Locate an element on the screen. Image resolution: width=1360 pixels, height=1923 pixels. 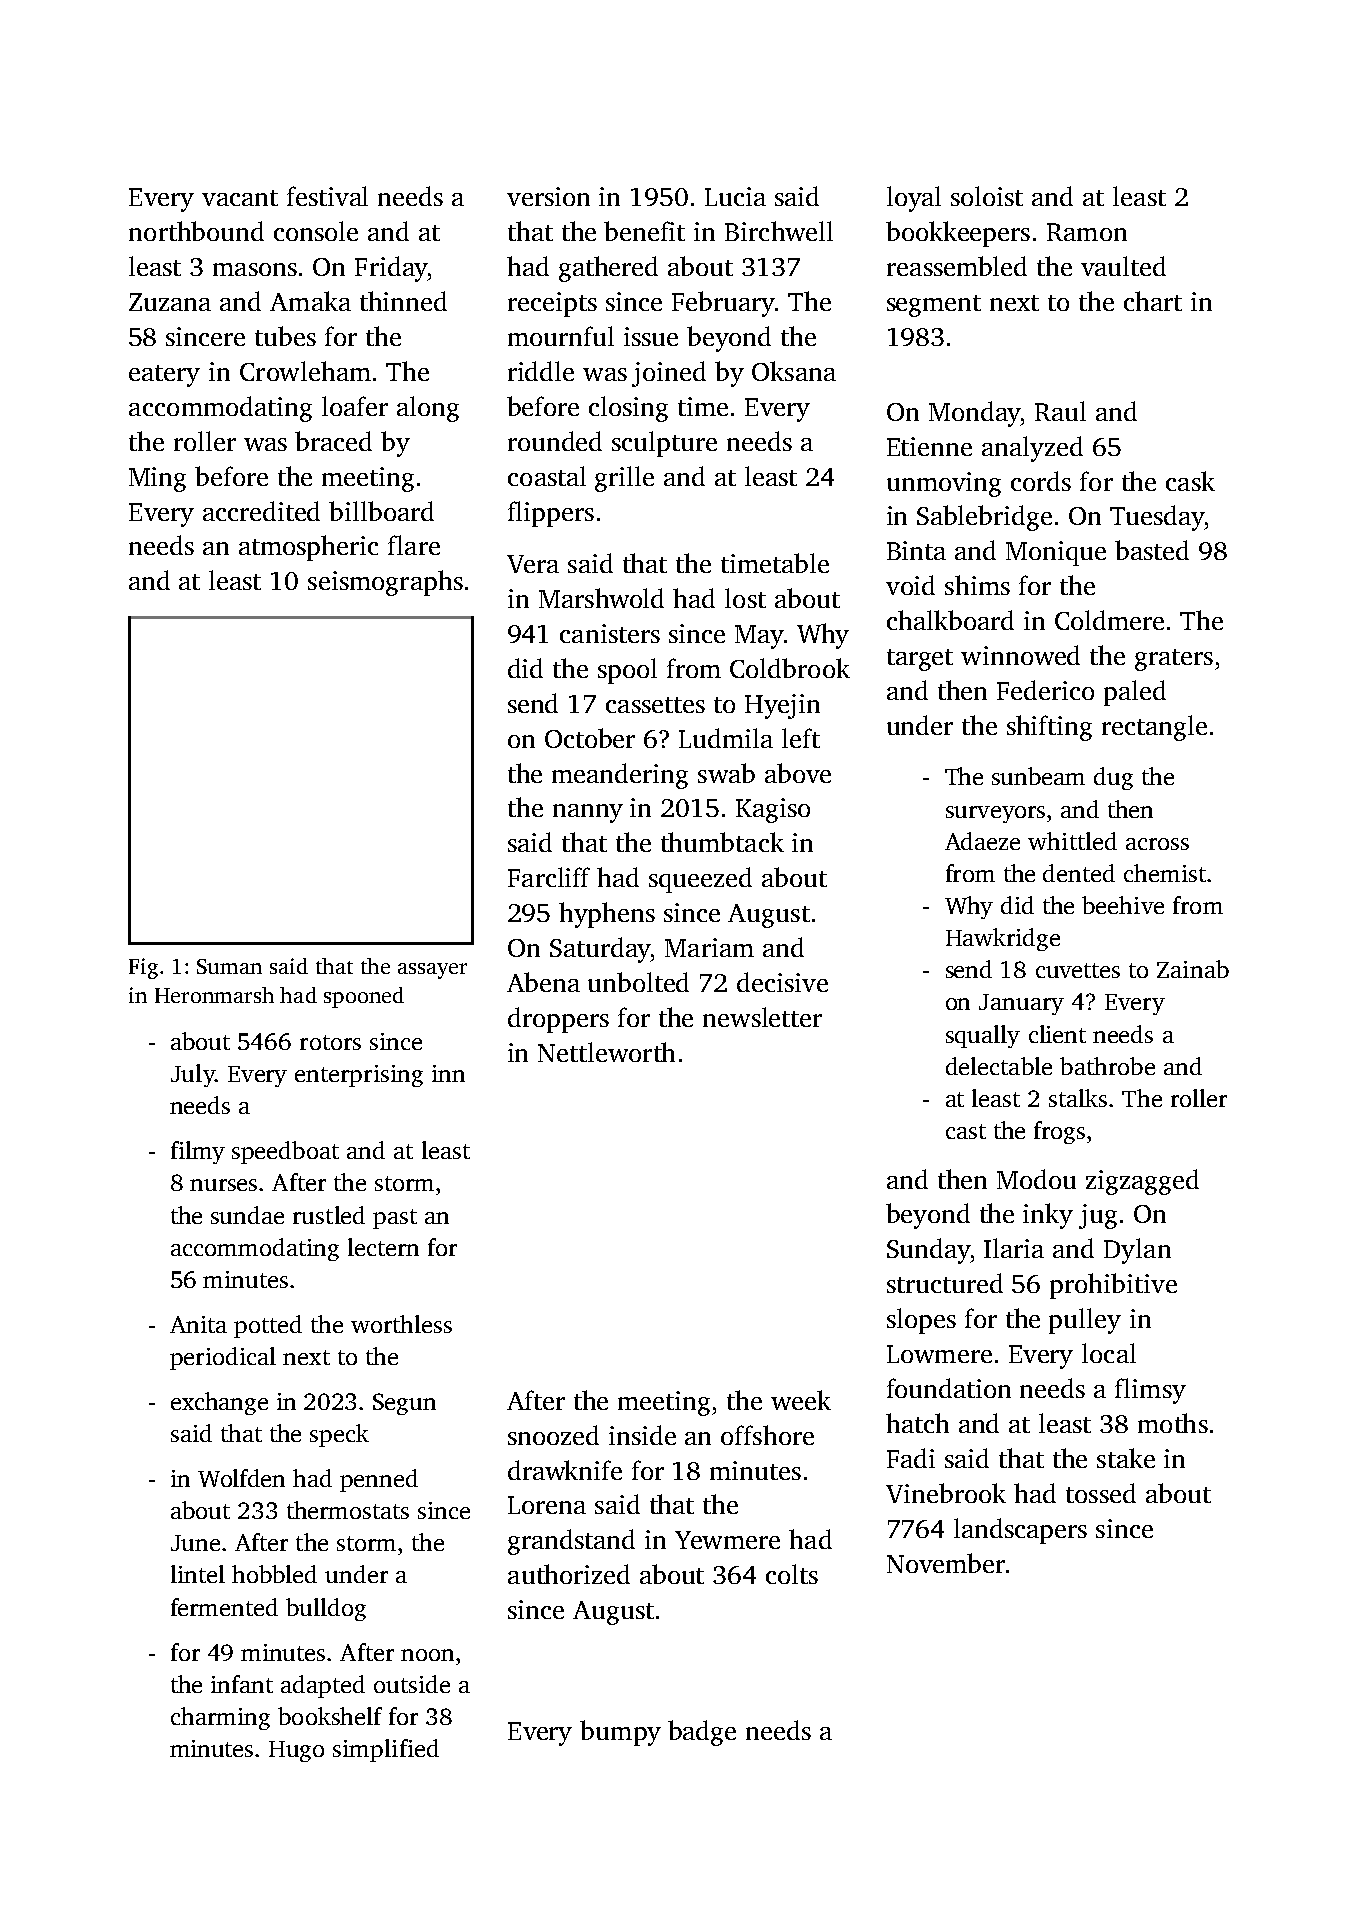
vacant is located at coordinates (240, 198).
